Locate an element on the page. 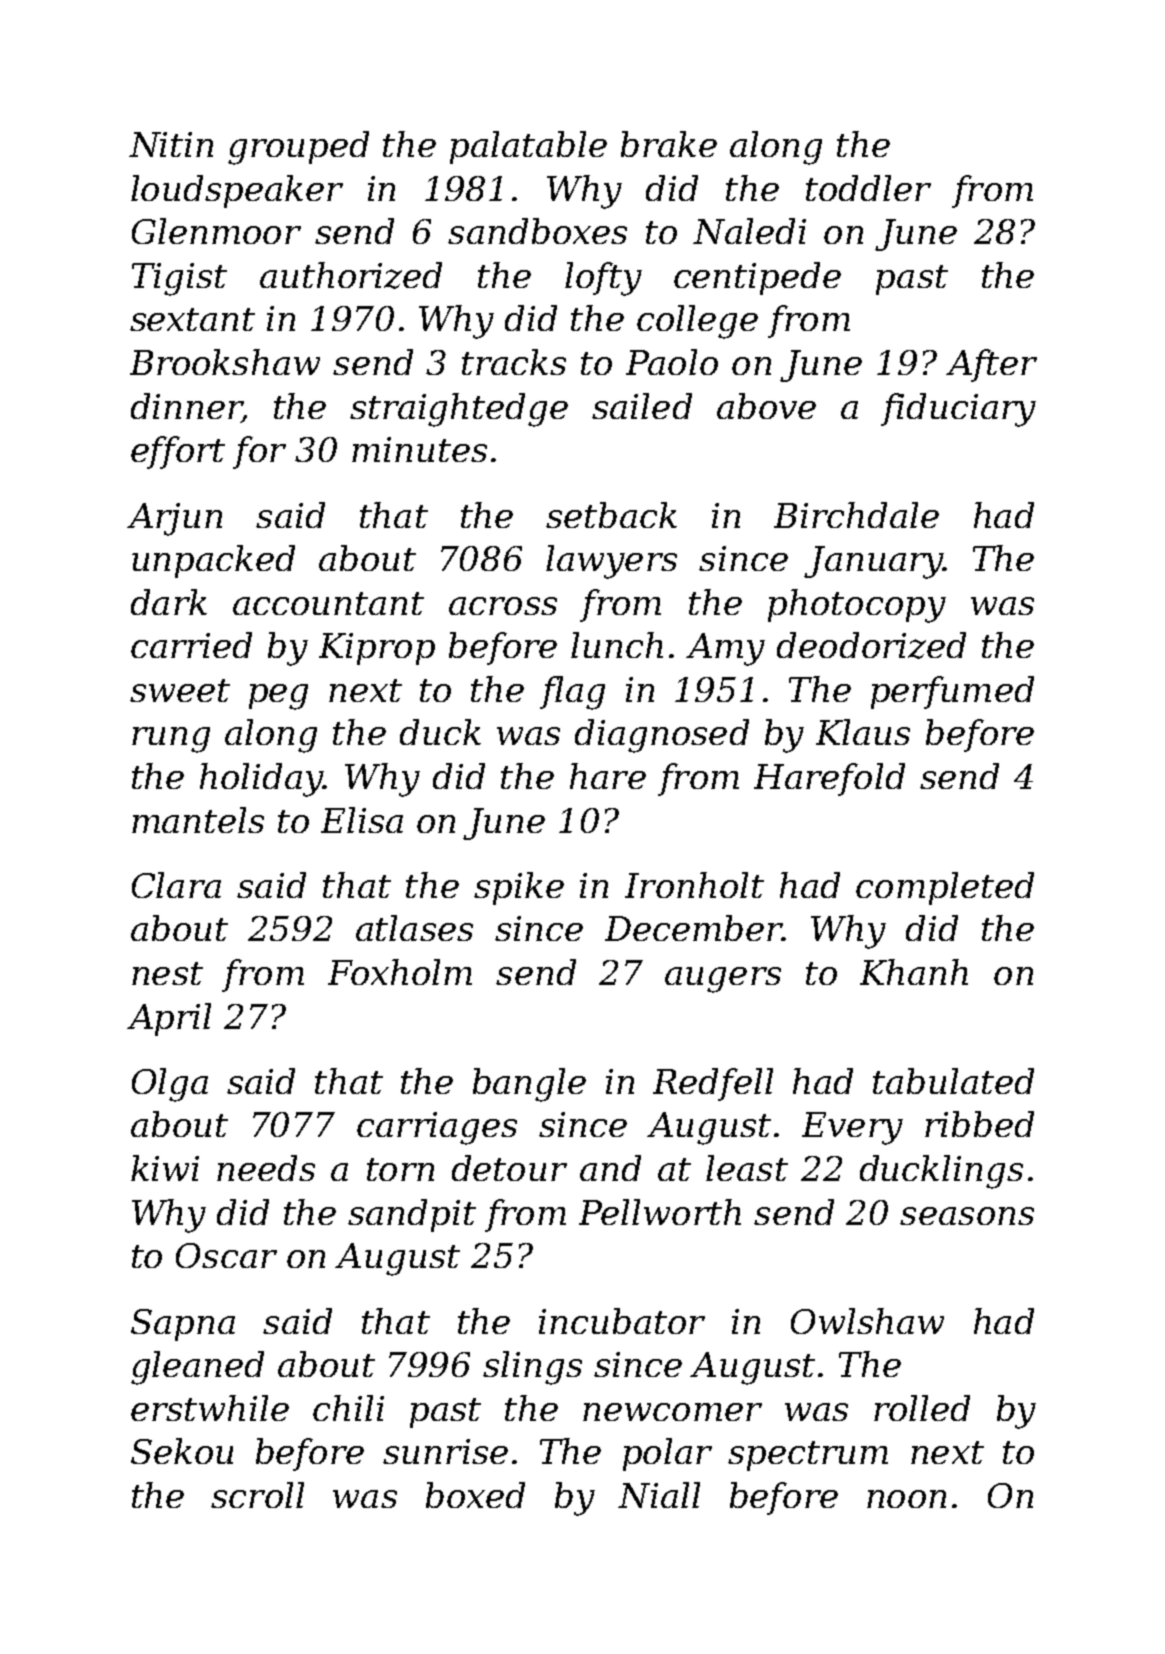  toddler is located at coordinates (868, 188).
